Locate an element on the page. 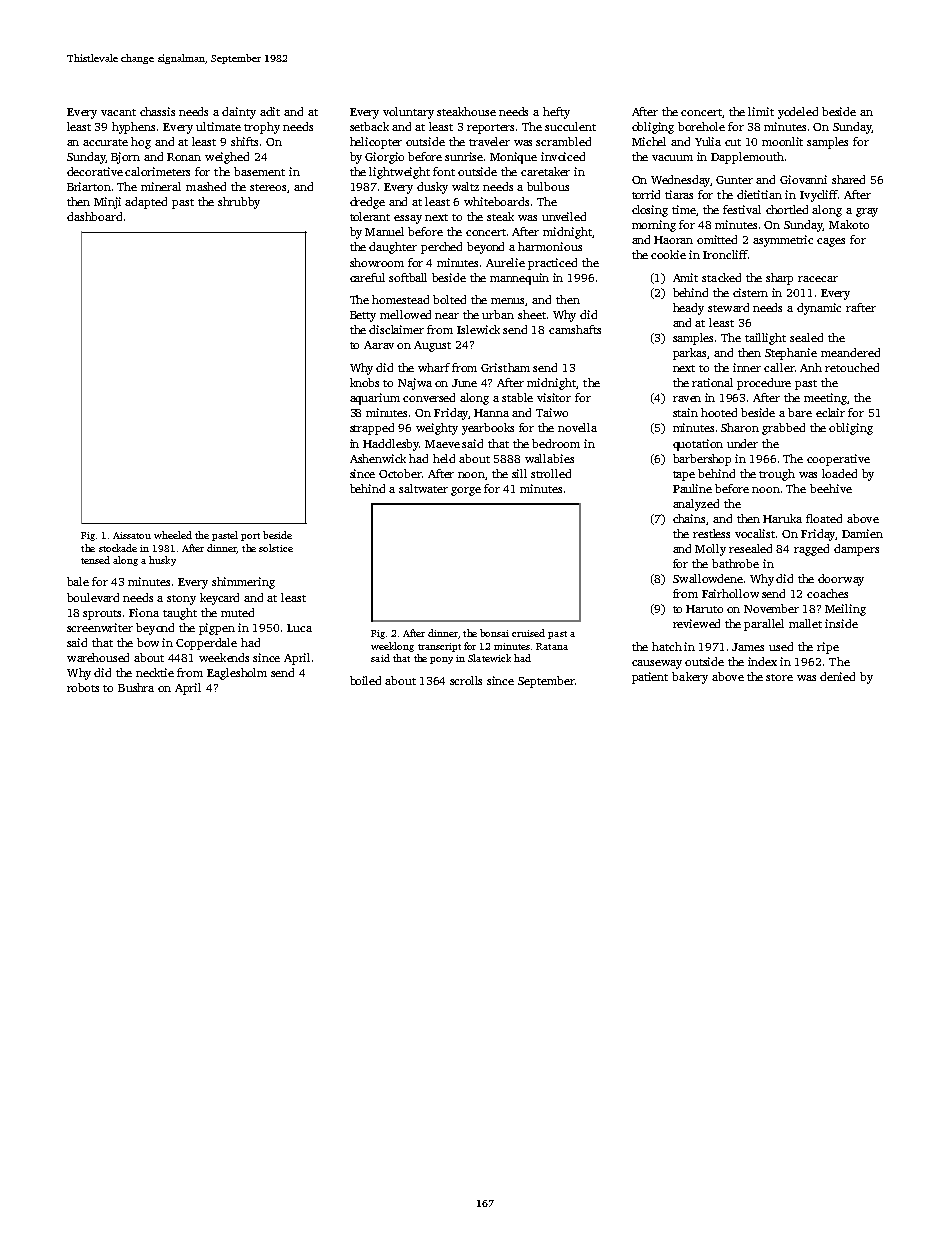  Damien is located at coordinates (862, 533).
